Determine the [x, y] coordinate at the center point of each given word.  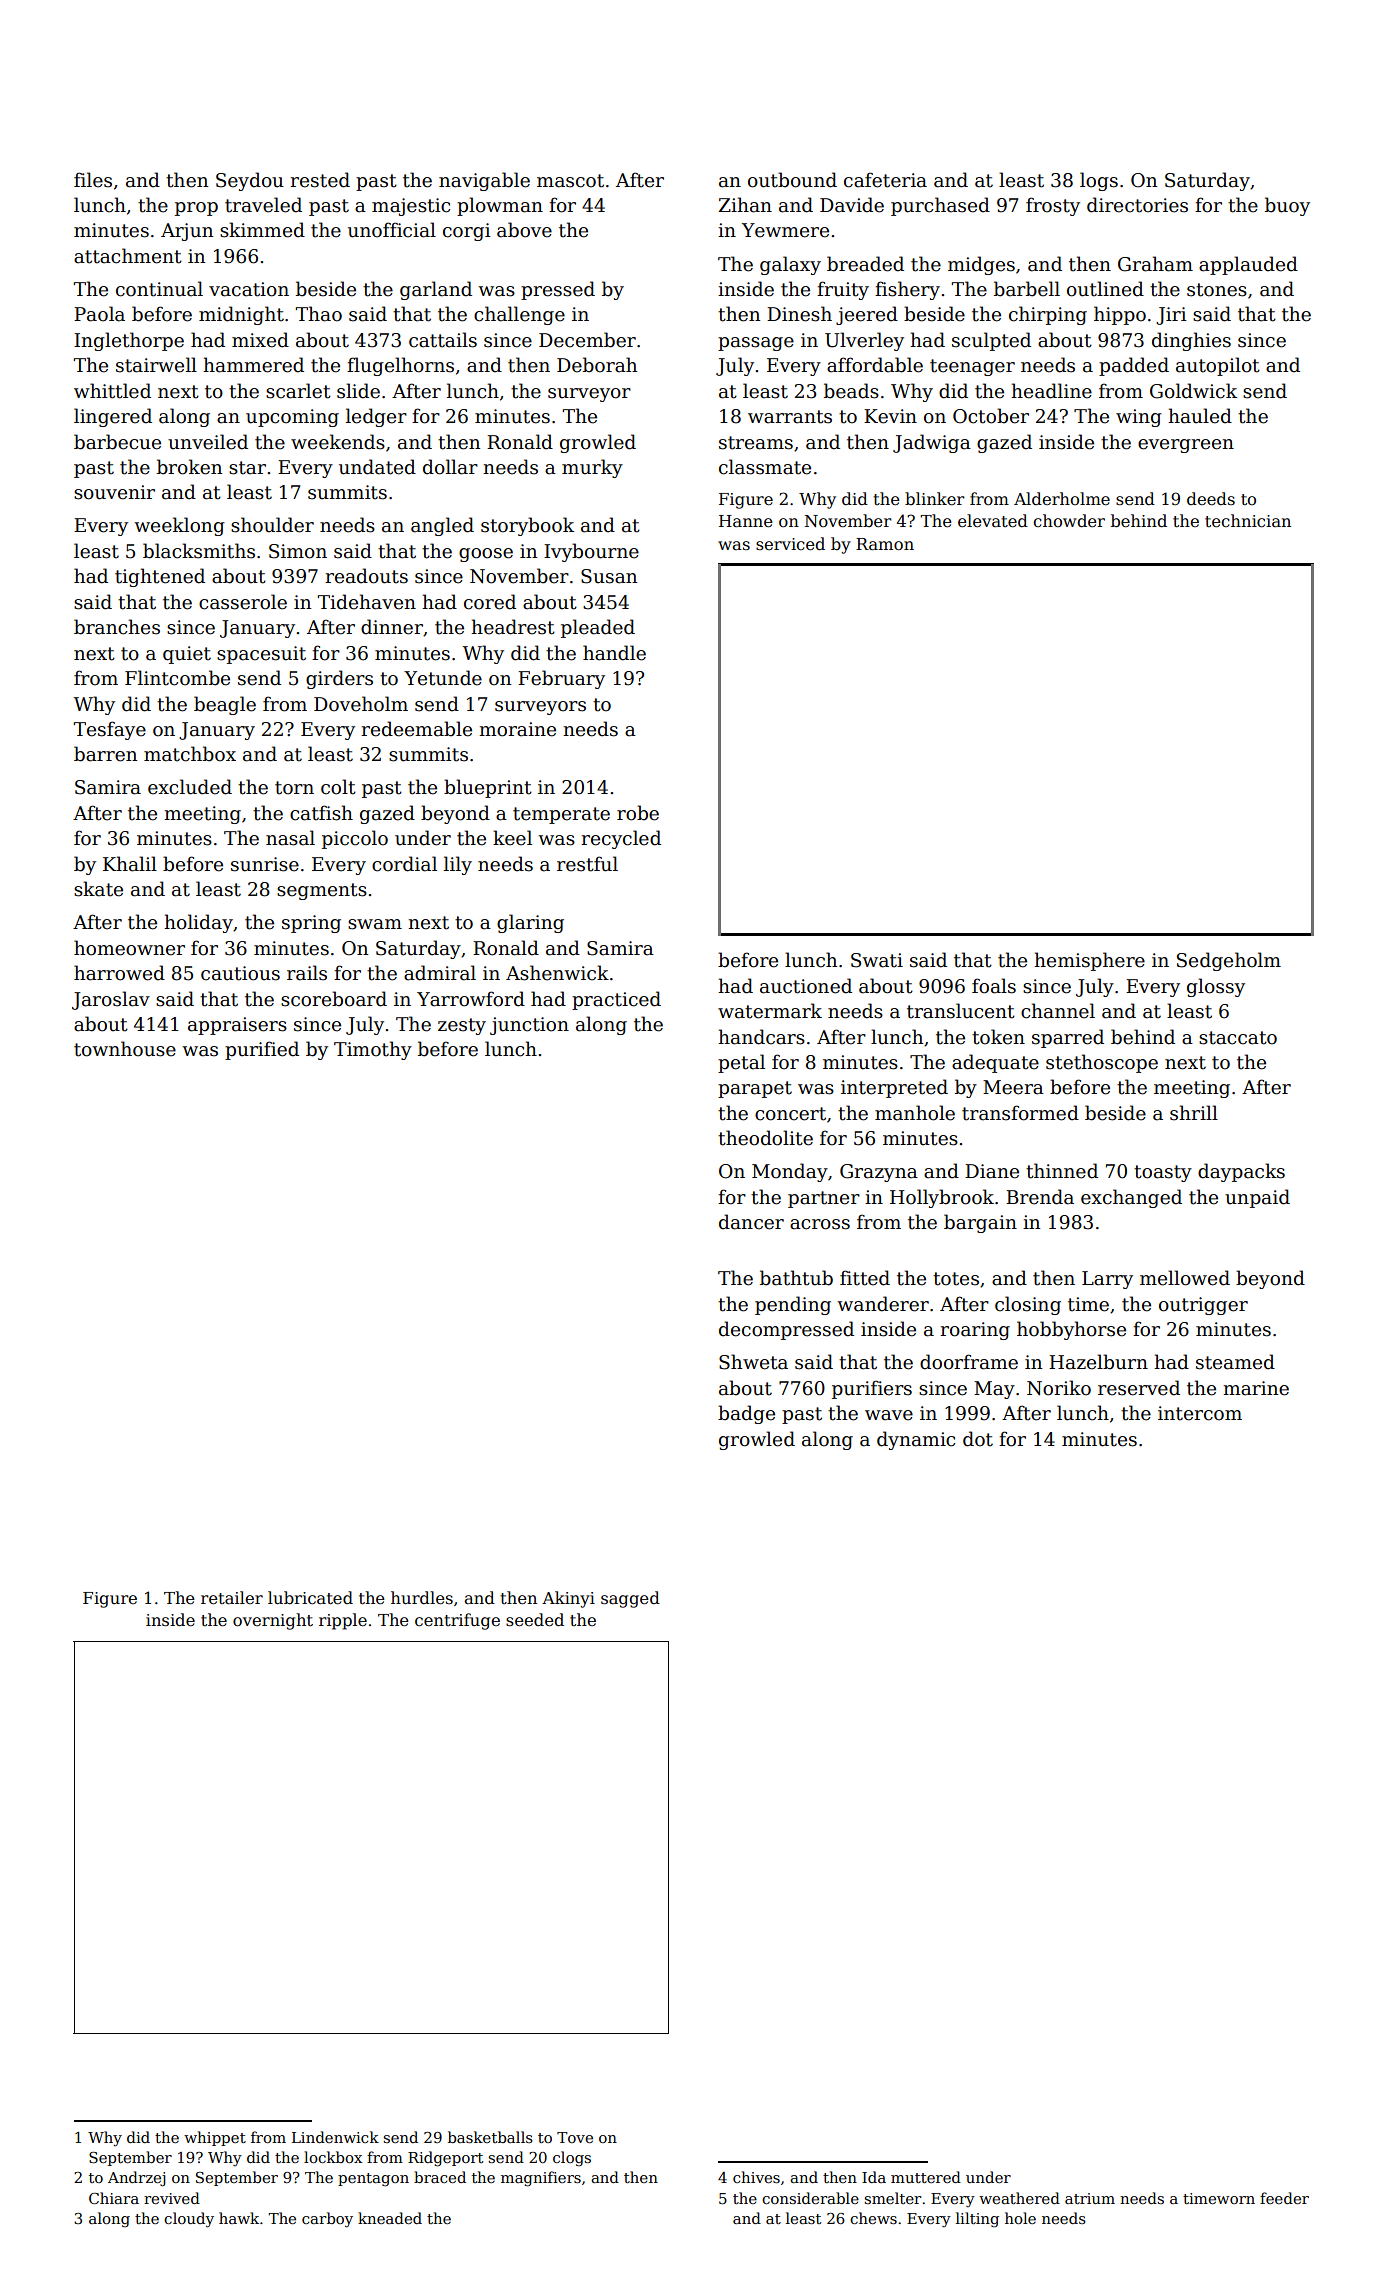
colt [338, 787]
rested [320, 180]
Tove [575, 2137]
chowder [1069, 521]
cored [490, 602]
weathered [1019, 2198]
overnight [273, 1621]
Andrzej [137, 2179]
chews [873, 2218]
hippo [1120, 315]
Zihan [745, 205]
